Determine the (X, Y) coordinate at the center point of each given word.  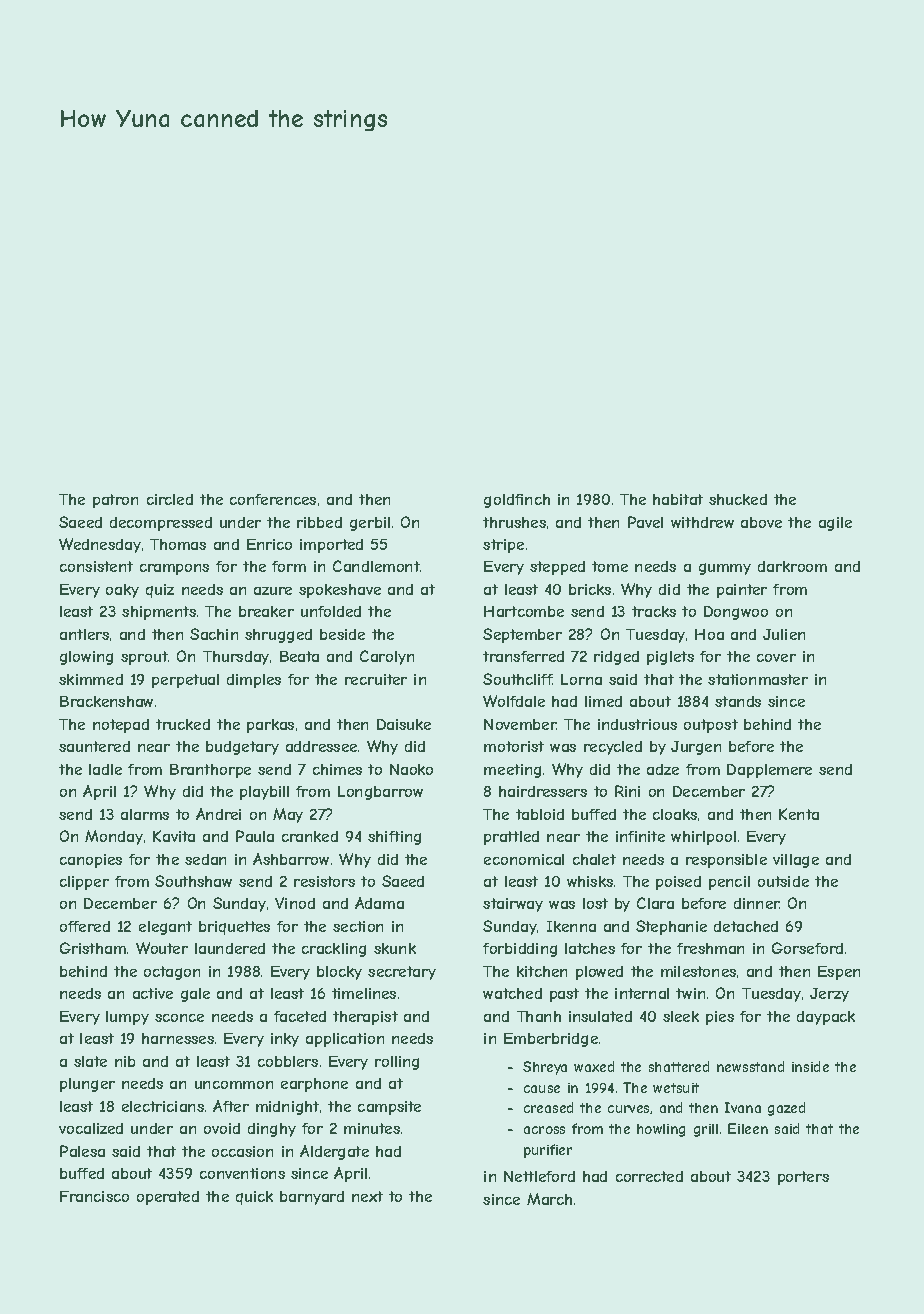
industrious (637, 724)
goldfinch (517, 501)
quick (254, 1198)
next (367, 1196)
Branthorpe (210, 771)
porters (803, 1178)
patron (115, 501)
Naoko (411, 769)
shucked (738, 499)
